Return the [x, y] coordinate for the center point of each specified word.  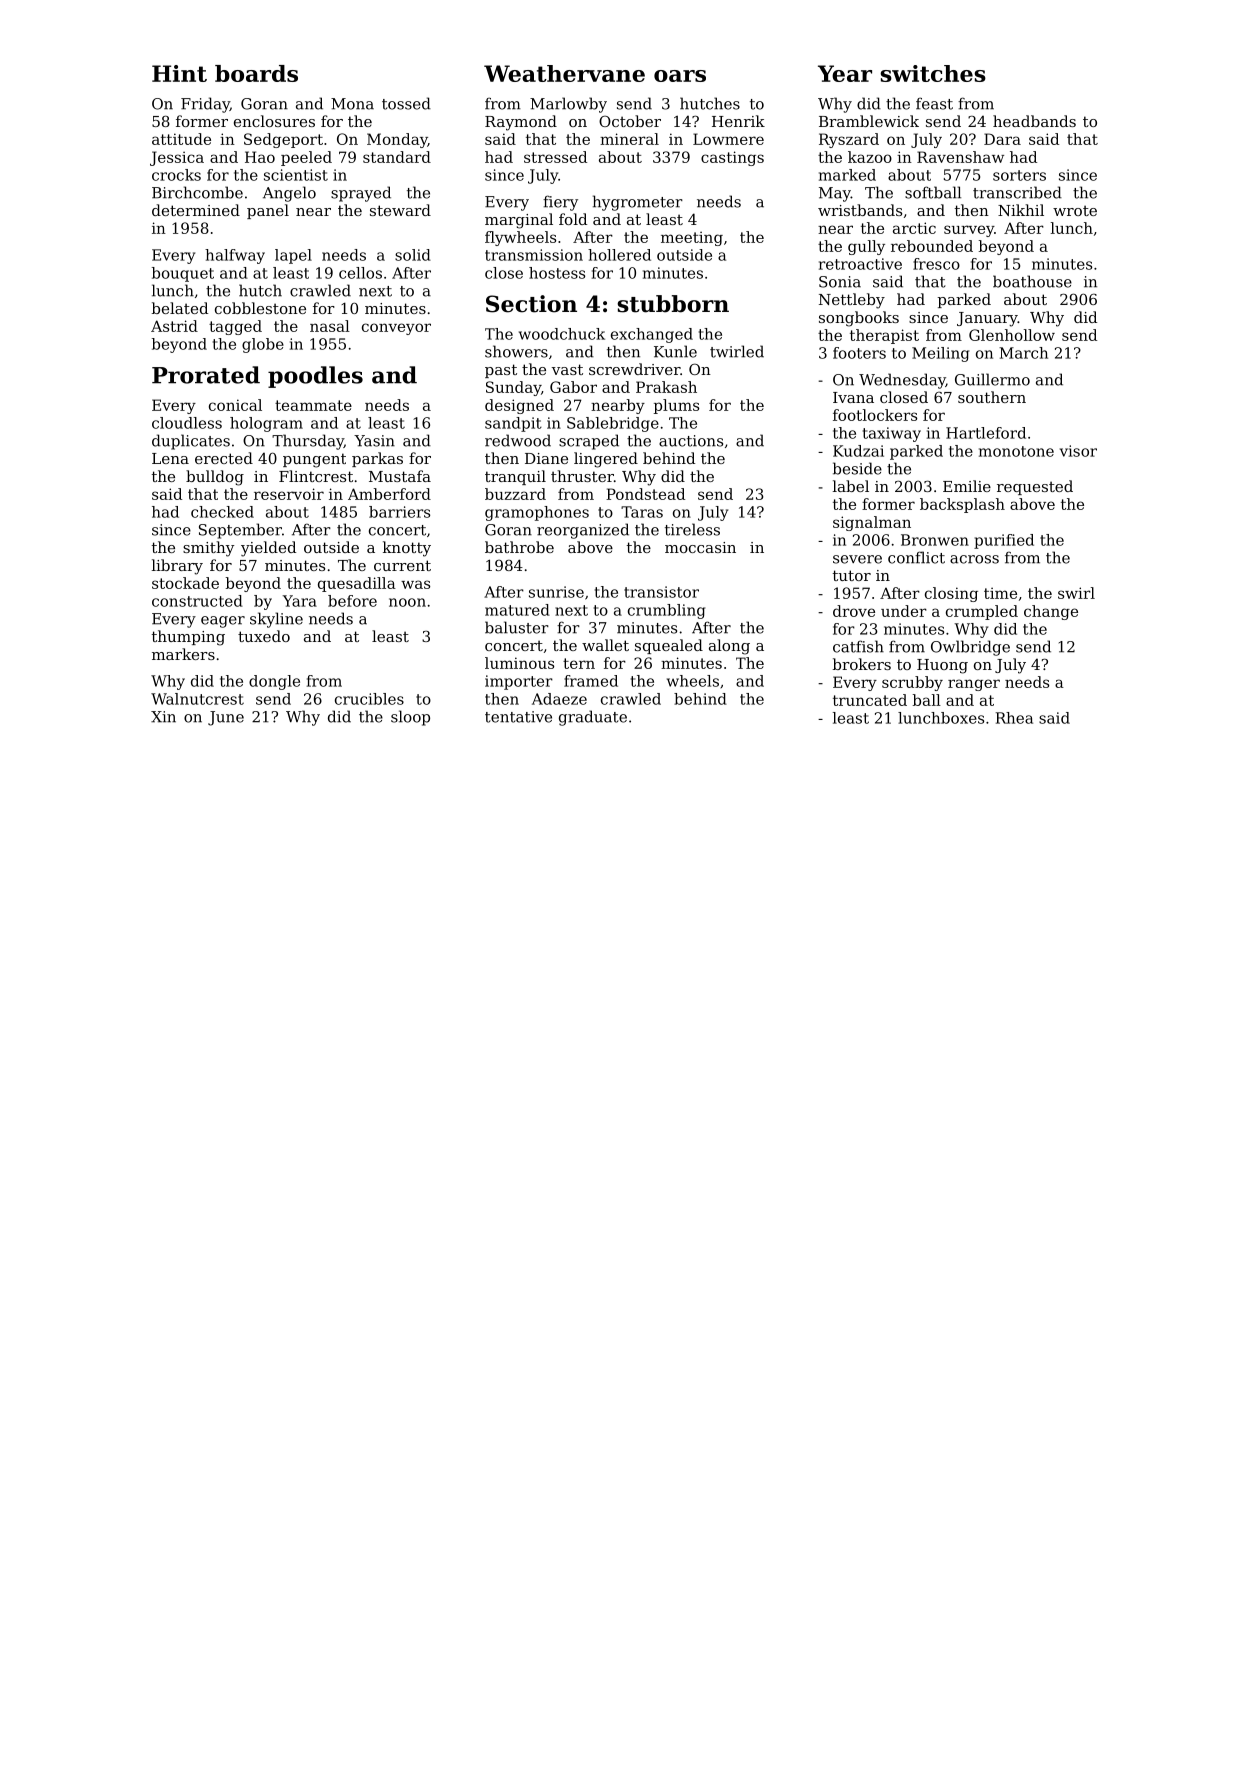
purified [1004, 541]
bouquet [183, 274]
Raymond [521, 123]
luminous [519, 663]
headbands [1034, 121]
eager [223, 622]
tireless [692, 529]
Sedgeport [283, 140]
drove [854, 611]
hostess [557, 273]
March [1023, 353]
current [402, 565]
